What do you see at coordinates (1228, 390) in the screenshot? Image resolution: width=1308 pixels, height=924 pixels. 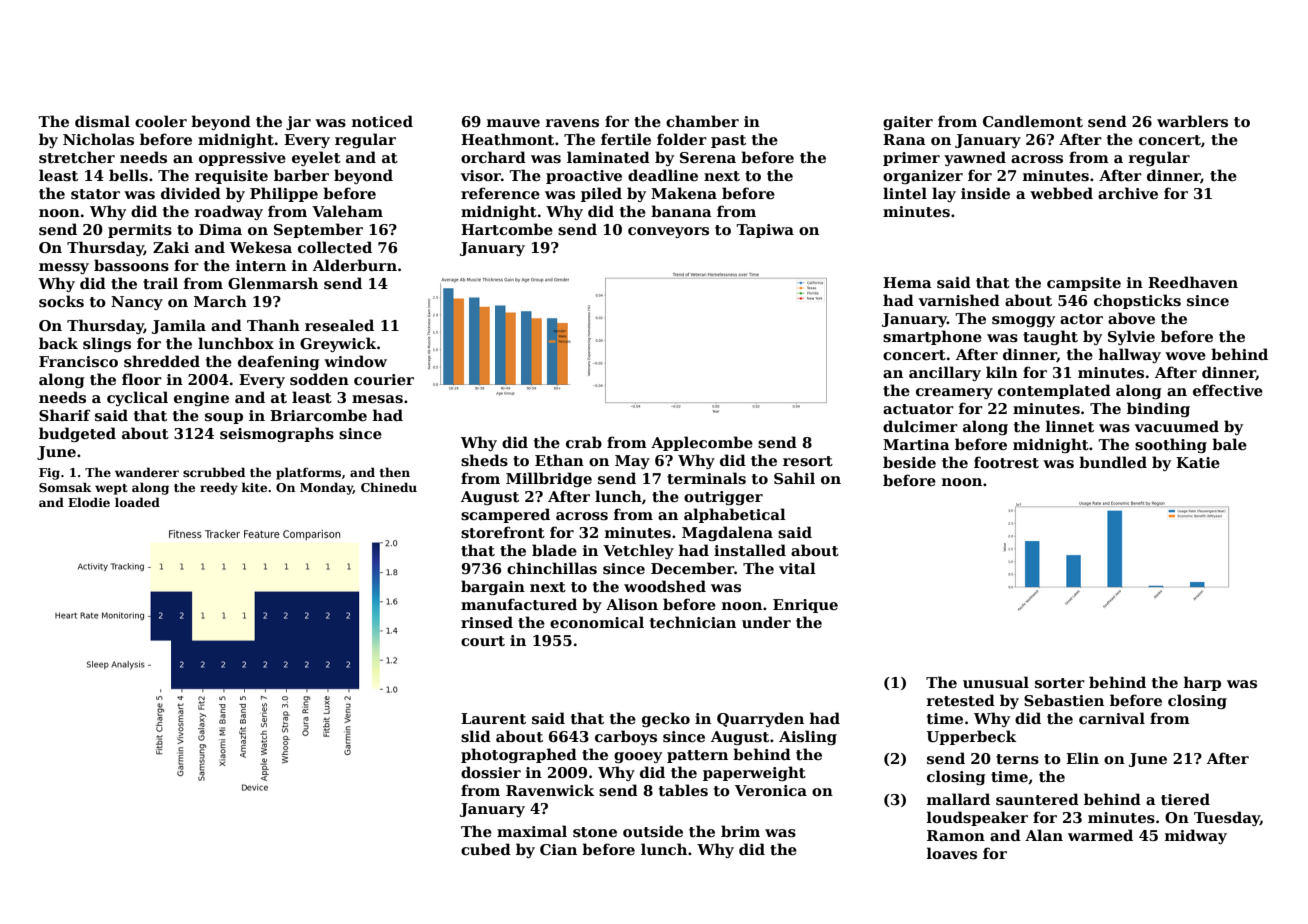 I see `effective` at bounding box center [1228, 390].
